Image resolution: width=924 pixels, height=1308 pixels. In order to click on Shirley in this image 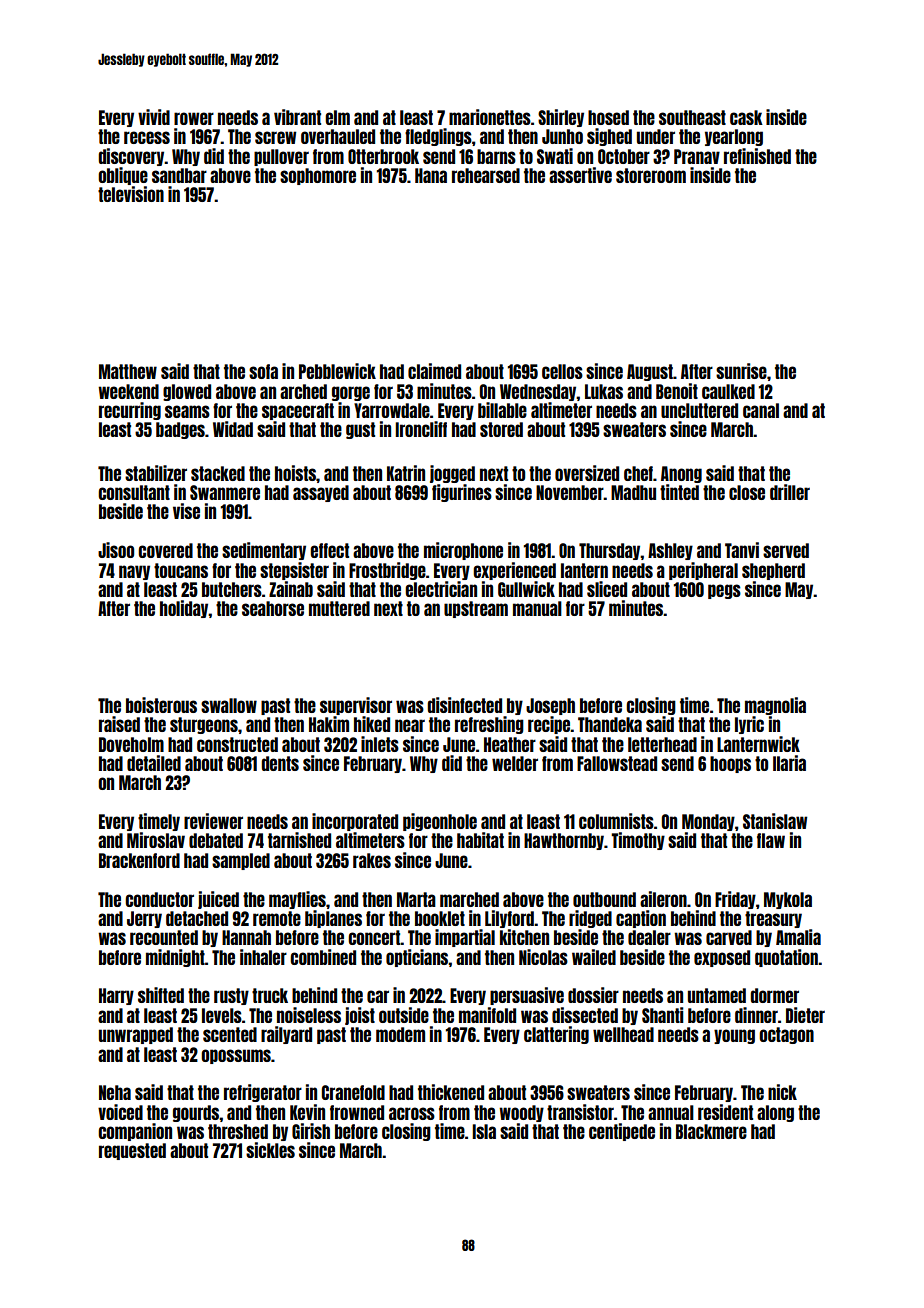, I will do `click(561, 118)`.
